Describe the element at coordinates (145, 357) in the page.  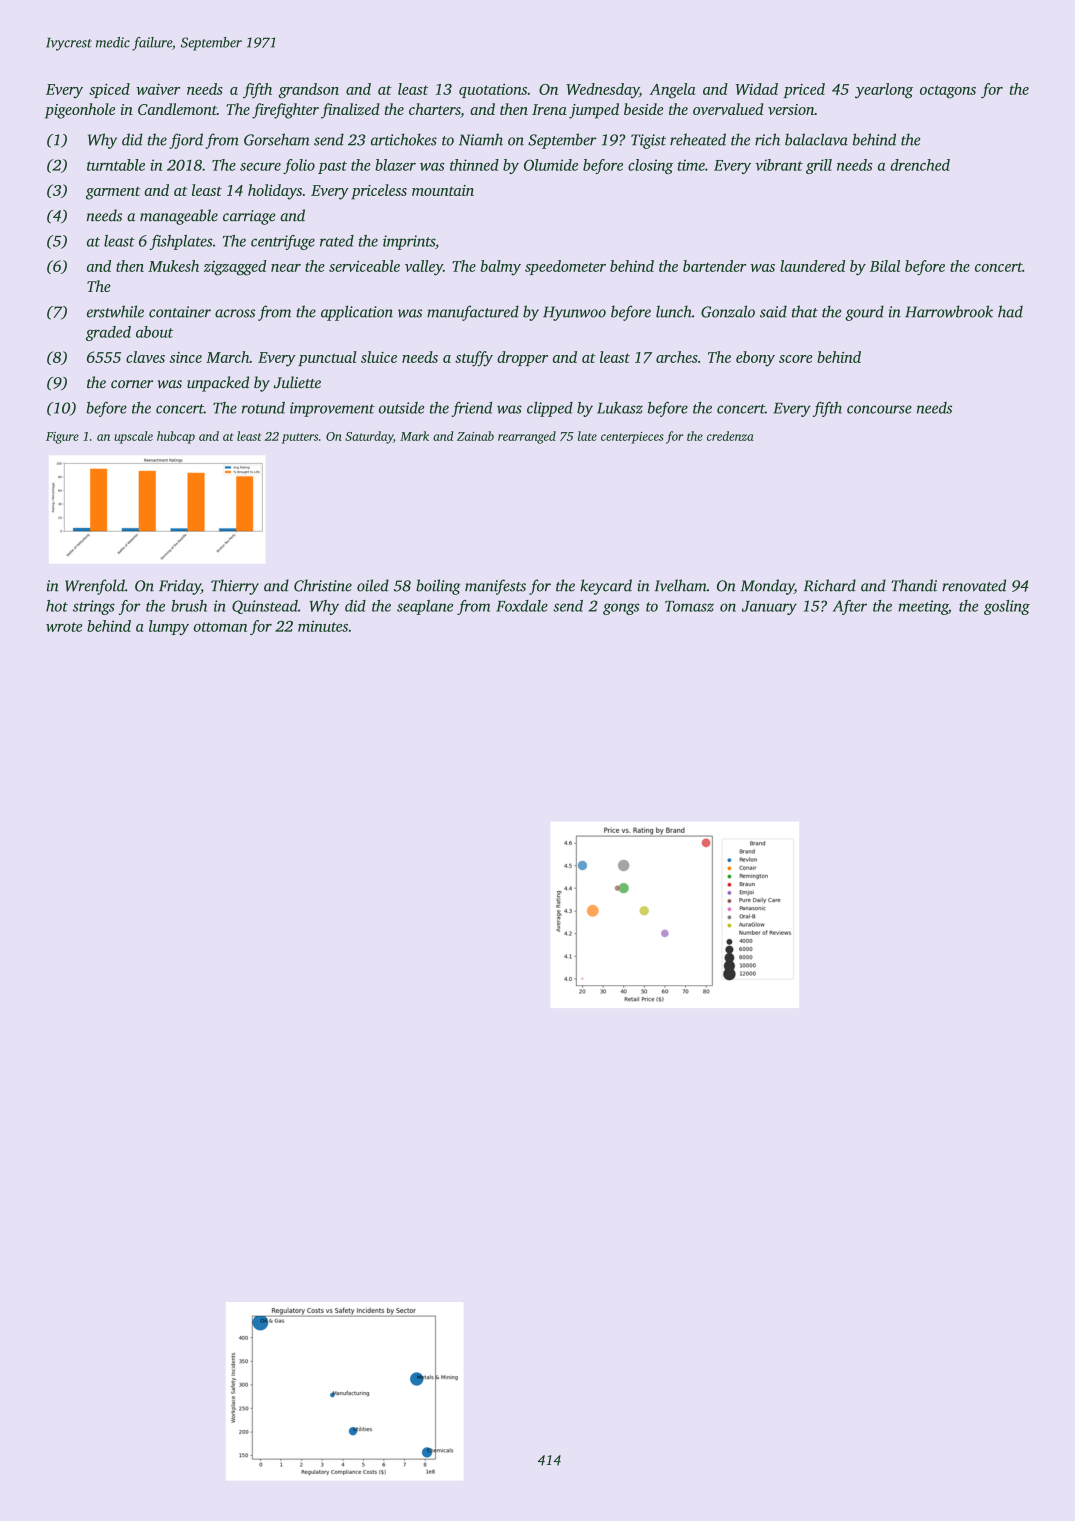
I see `claves` at that location.
